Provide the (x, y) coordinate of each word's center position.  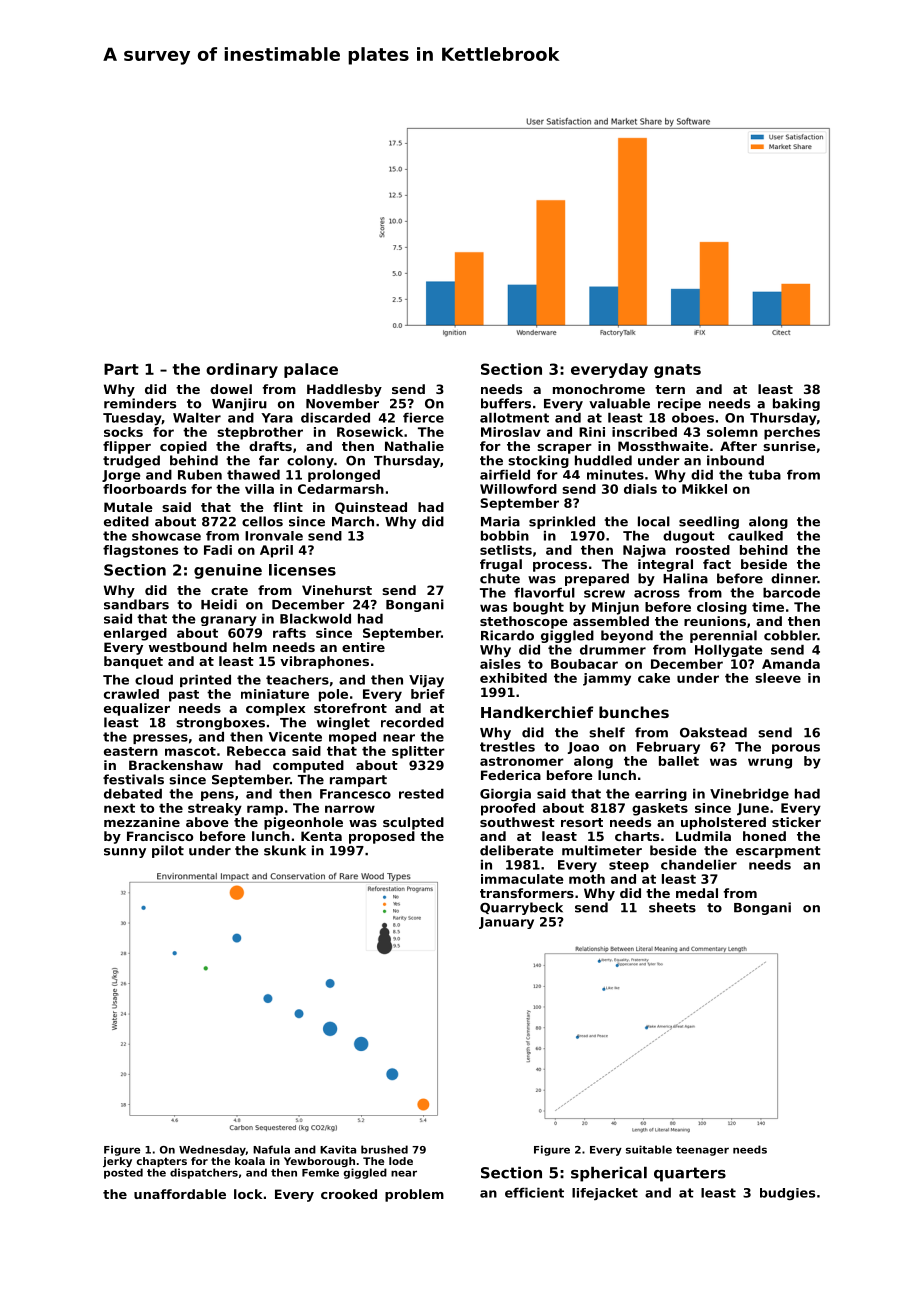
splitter (418, 752)
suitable (649, 1149)
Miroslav (511, 432)
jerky (117, 1162)
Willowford (518, 489)
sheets (672, 907)
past (184, 696)
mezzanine (142, 822)
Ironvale (274, 536)
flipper (127, 447)
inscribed (644, 432)
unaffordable (180, 1194)
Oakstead (713, 732)
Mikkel (704, 489)
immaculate (522, 879)
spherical (609, 1174)
